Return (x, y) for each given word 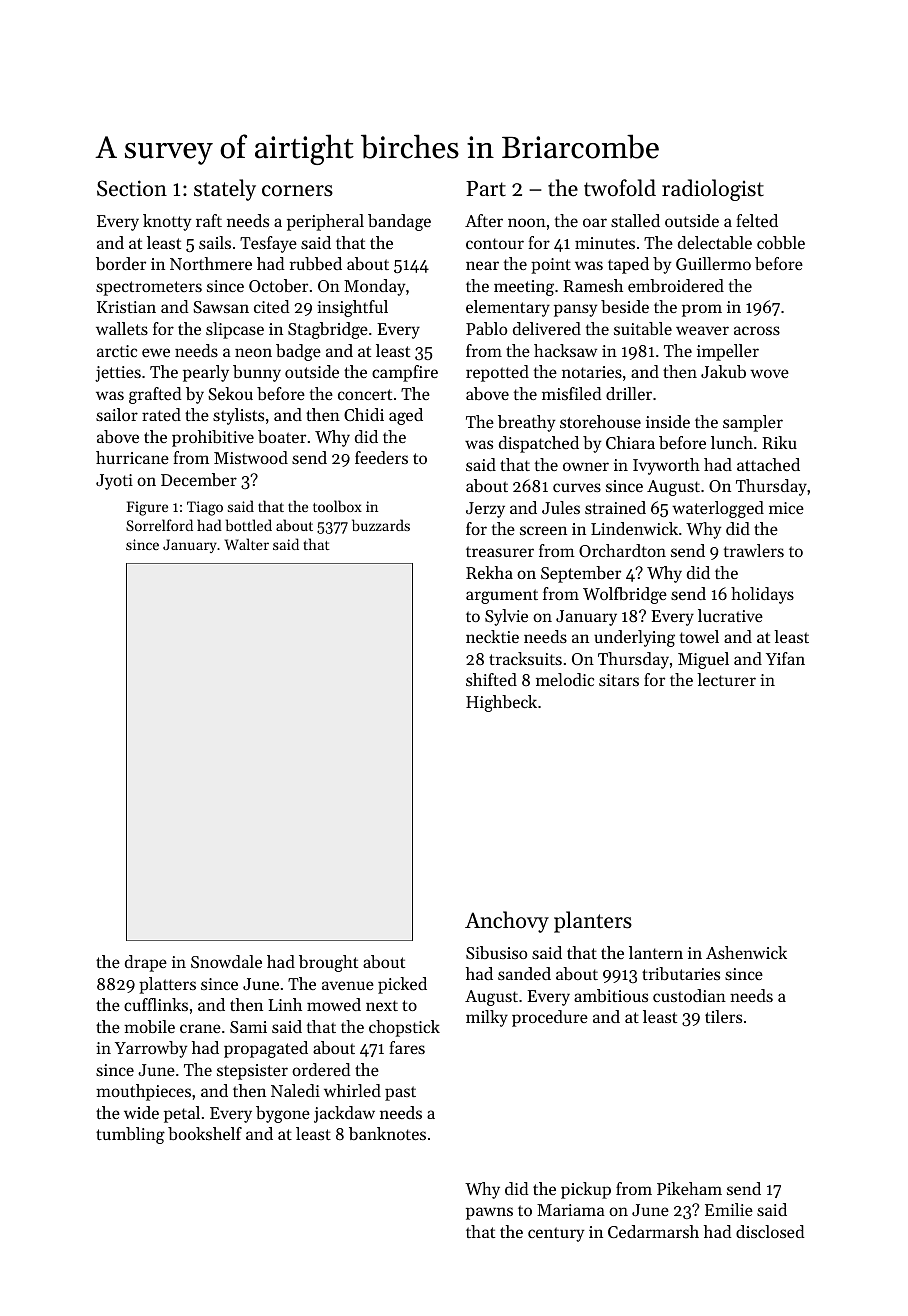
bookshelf (205, 1133)
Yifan (785, 658)
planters (593, 922)
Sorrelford (159, 525)
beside (625, 306)
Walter (247, 544)
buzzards (381, 525)
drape (146, 963)
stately (225, 190)
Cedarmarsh (653, 1231)
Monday (375, 287)
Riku (779, 442)
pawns (489, 1213)
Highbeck (501, 703)
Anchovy (507, 922)
